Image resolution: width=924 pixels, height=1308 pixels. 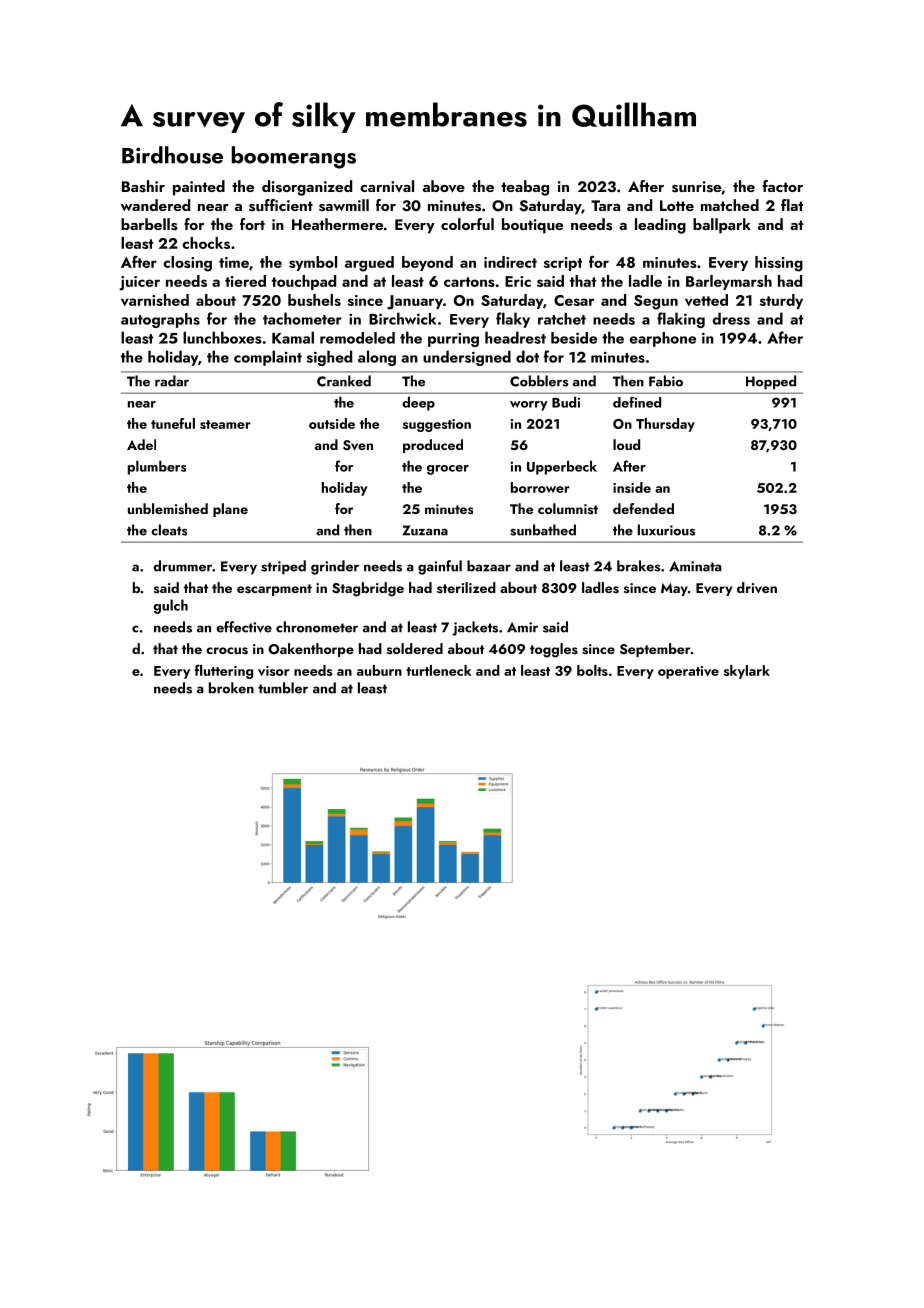 I want to click on painted, so click(x=199, y=188).
